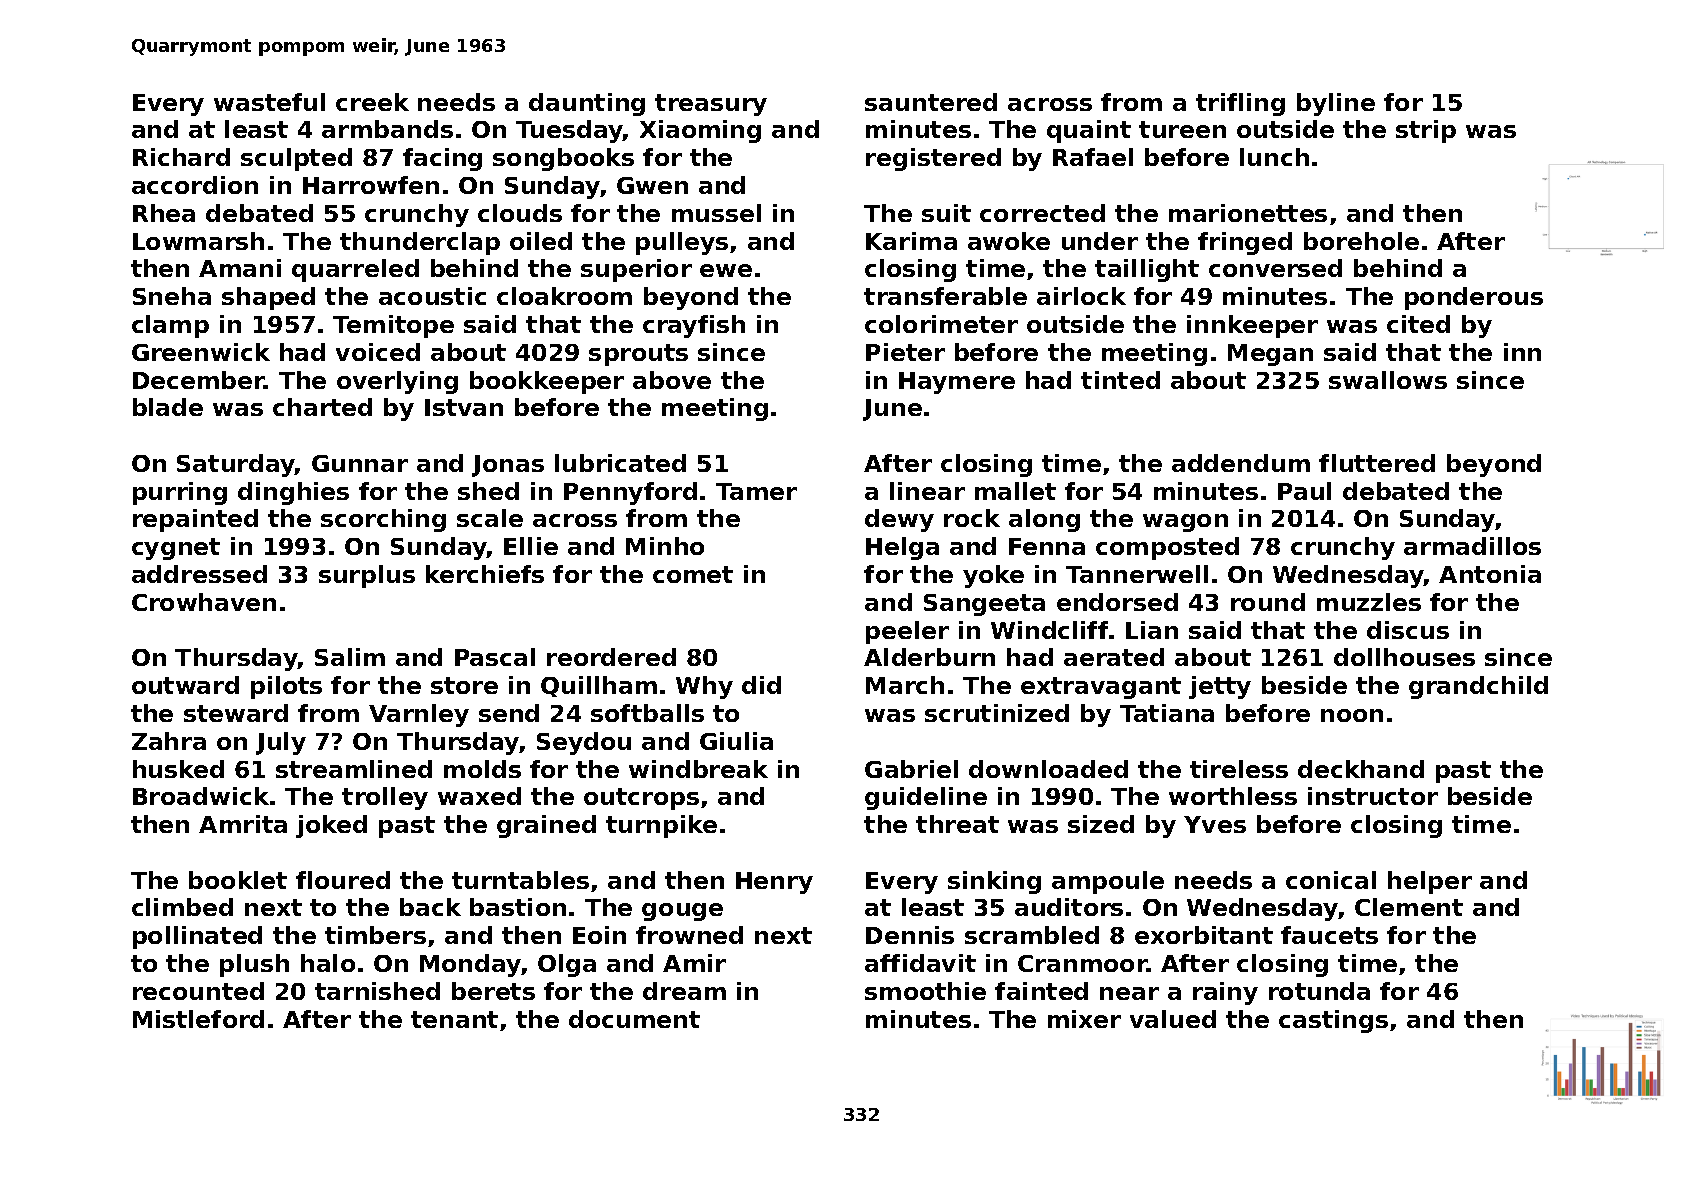  I want to click on Dennis, so click(910, 935).
